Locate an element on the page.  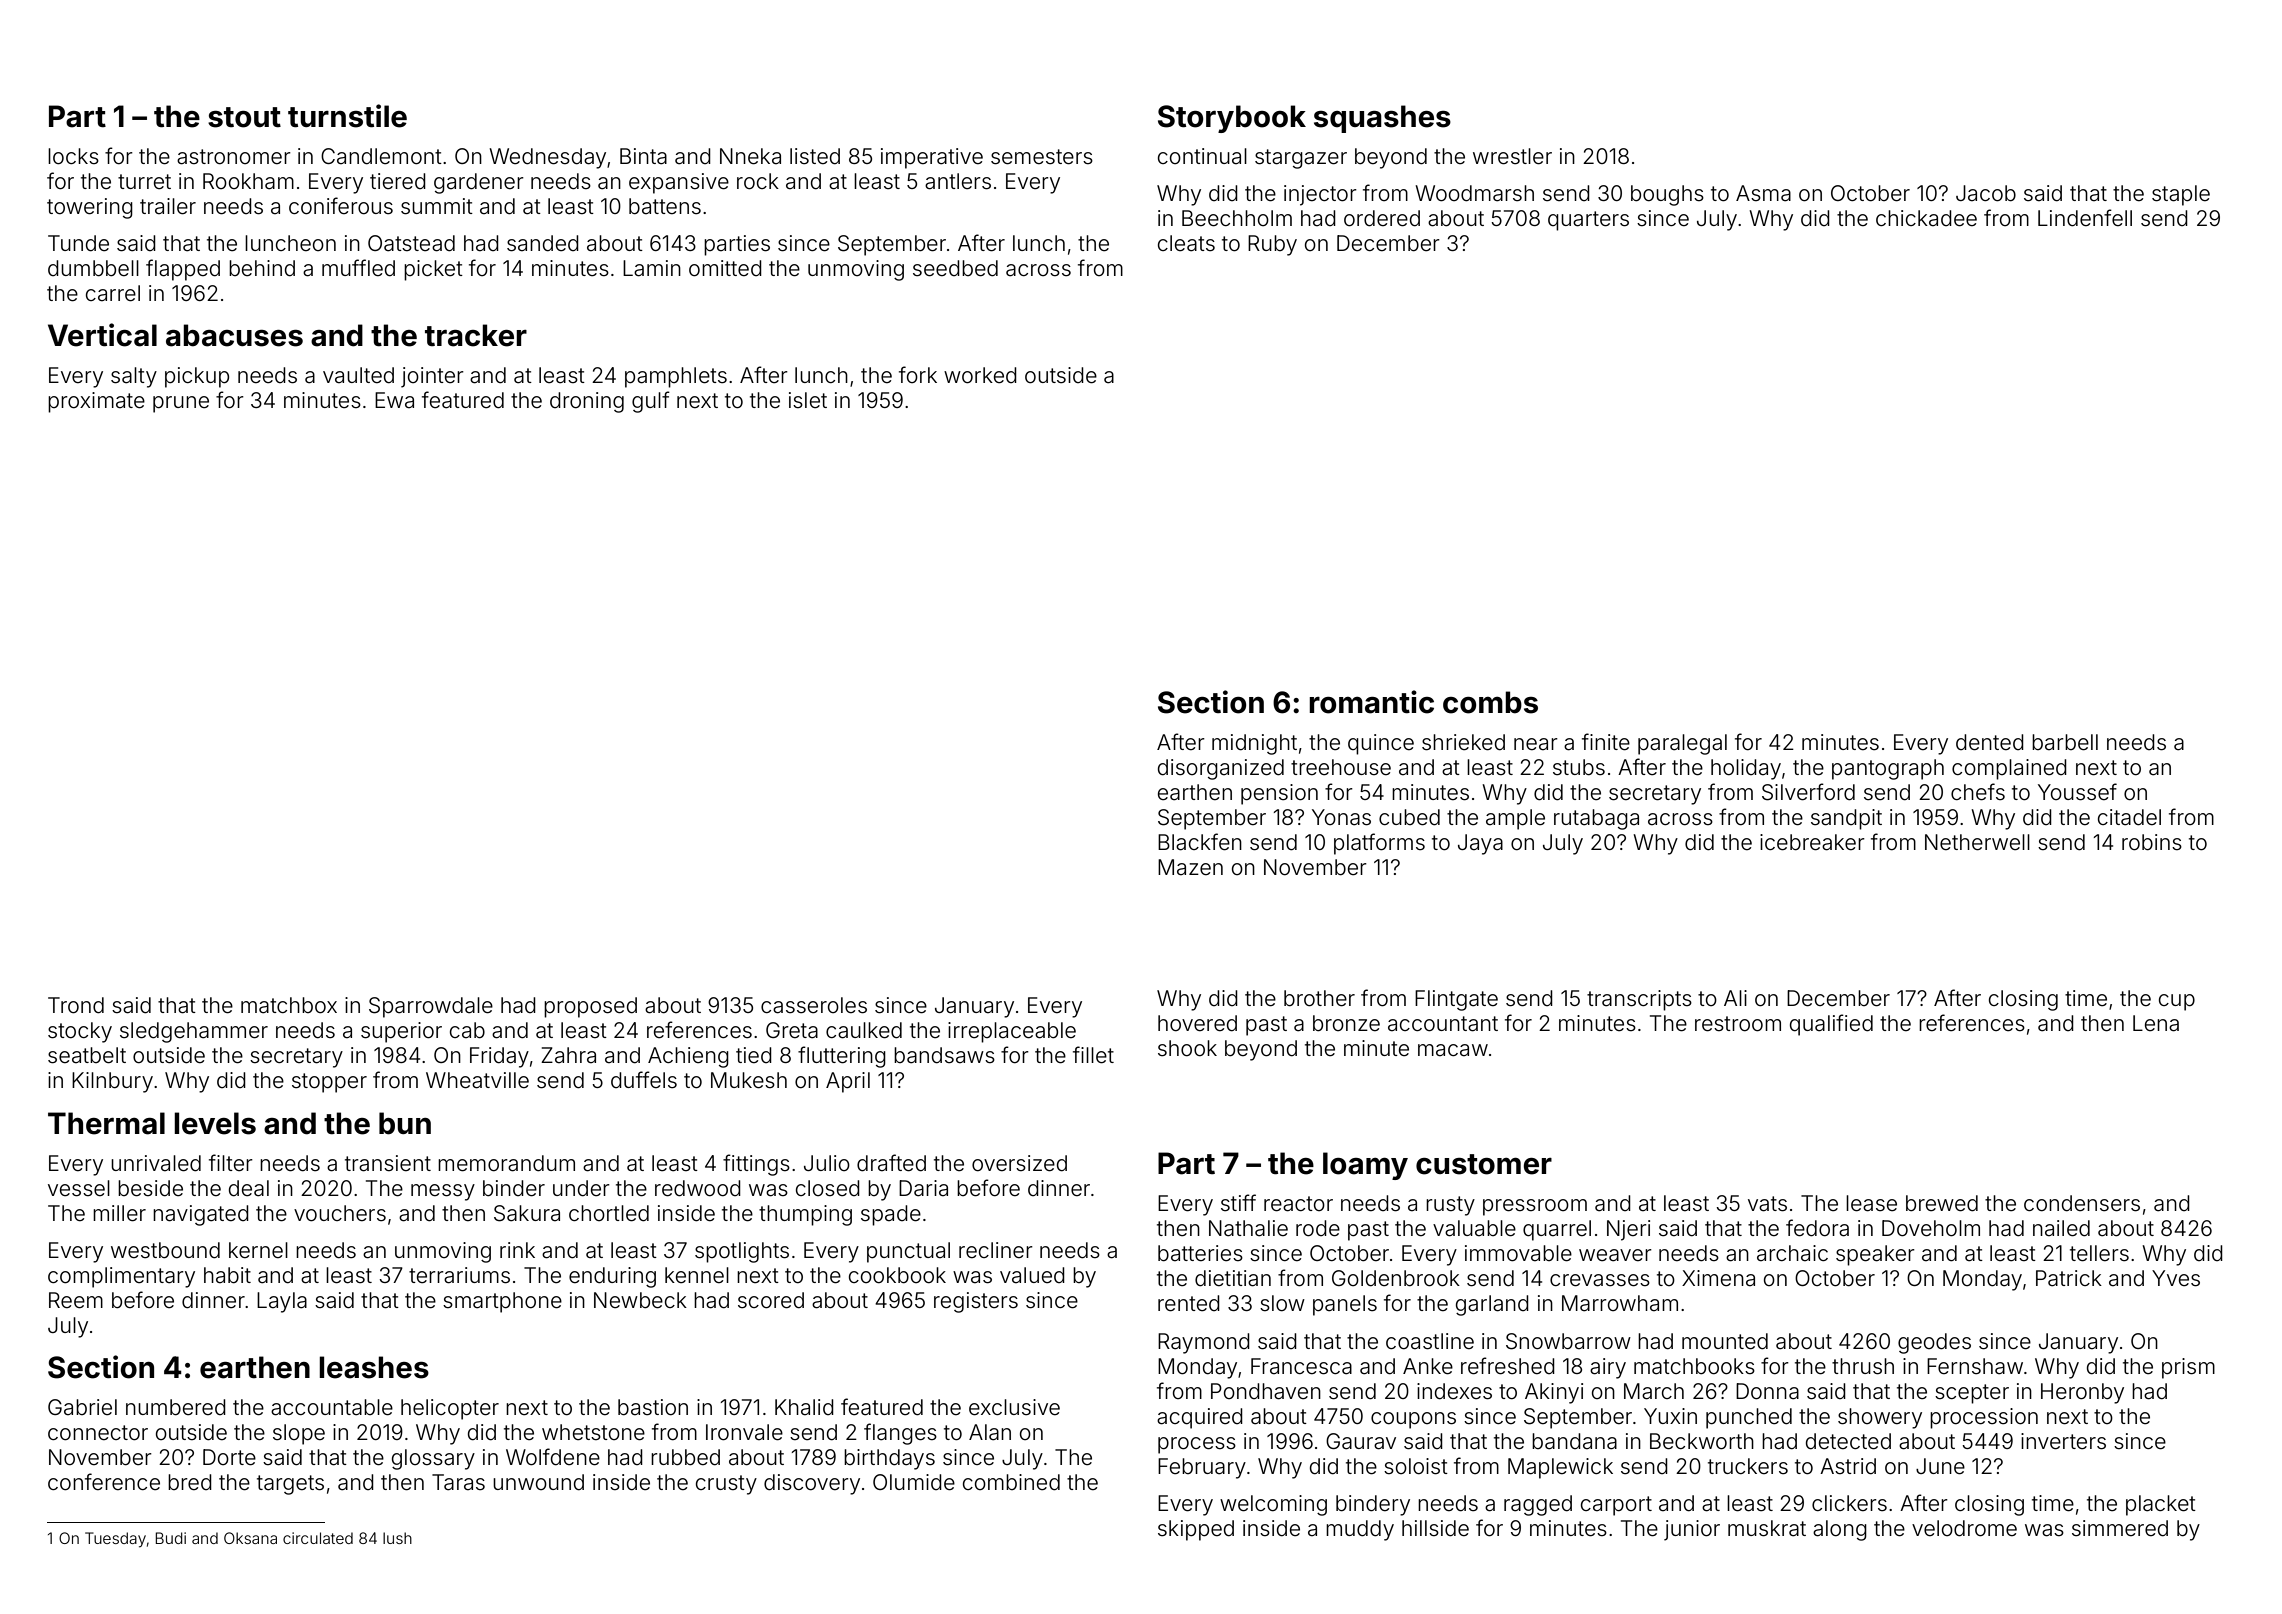
injector is located at coordinates (1320, 195).
